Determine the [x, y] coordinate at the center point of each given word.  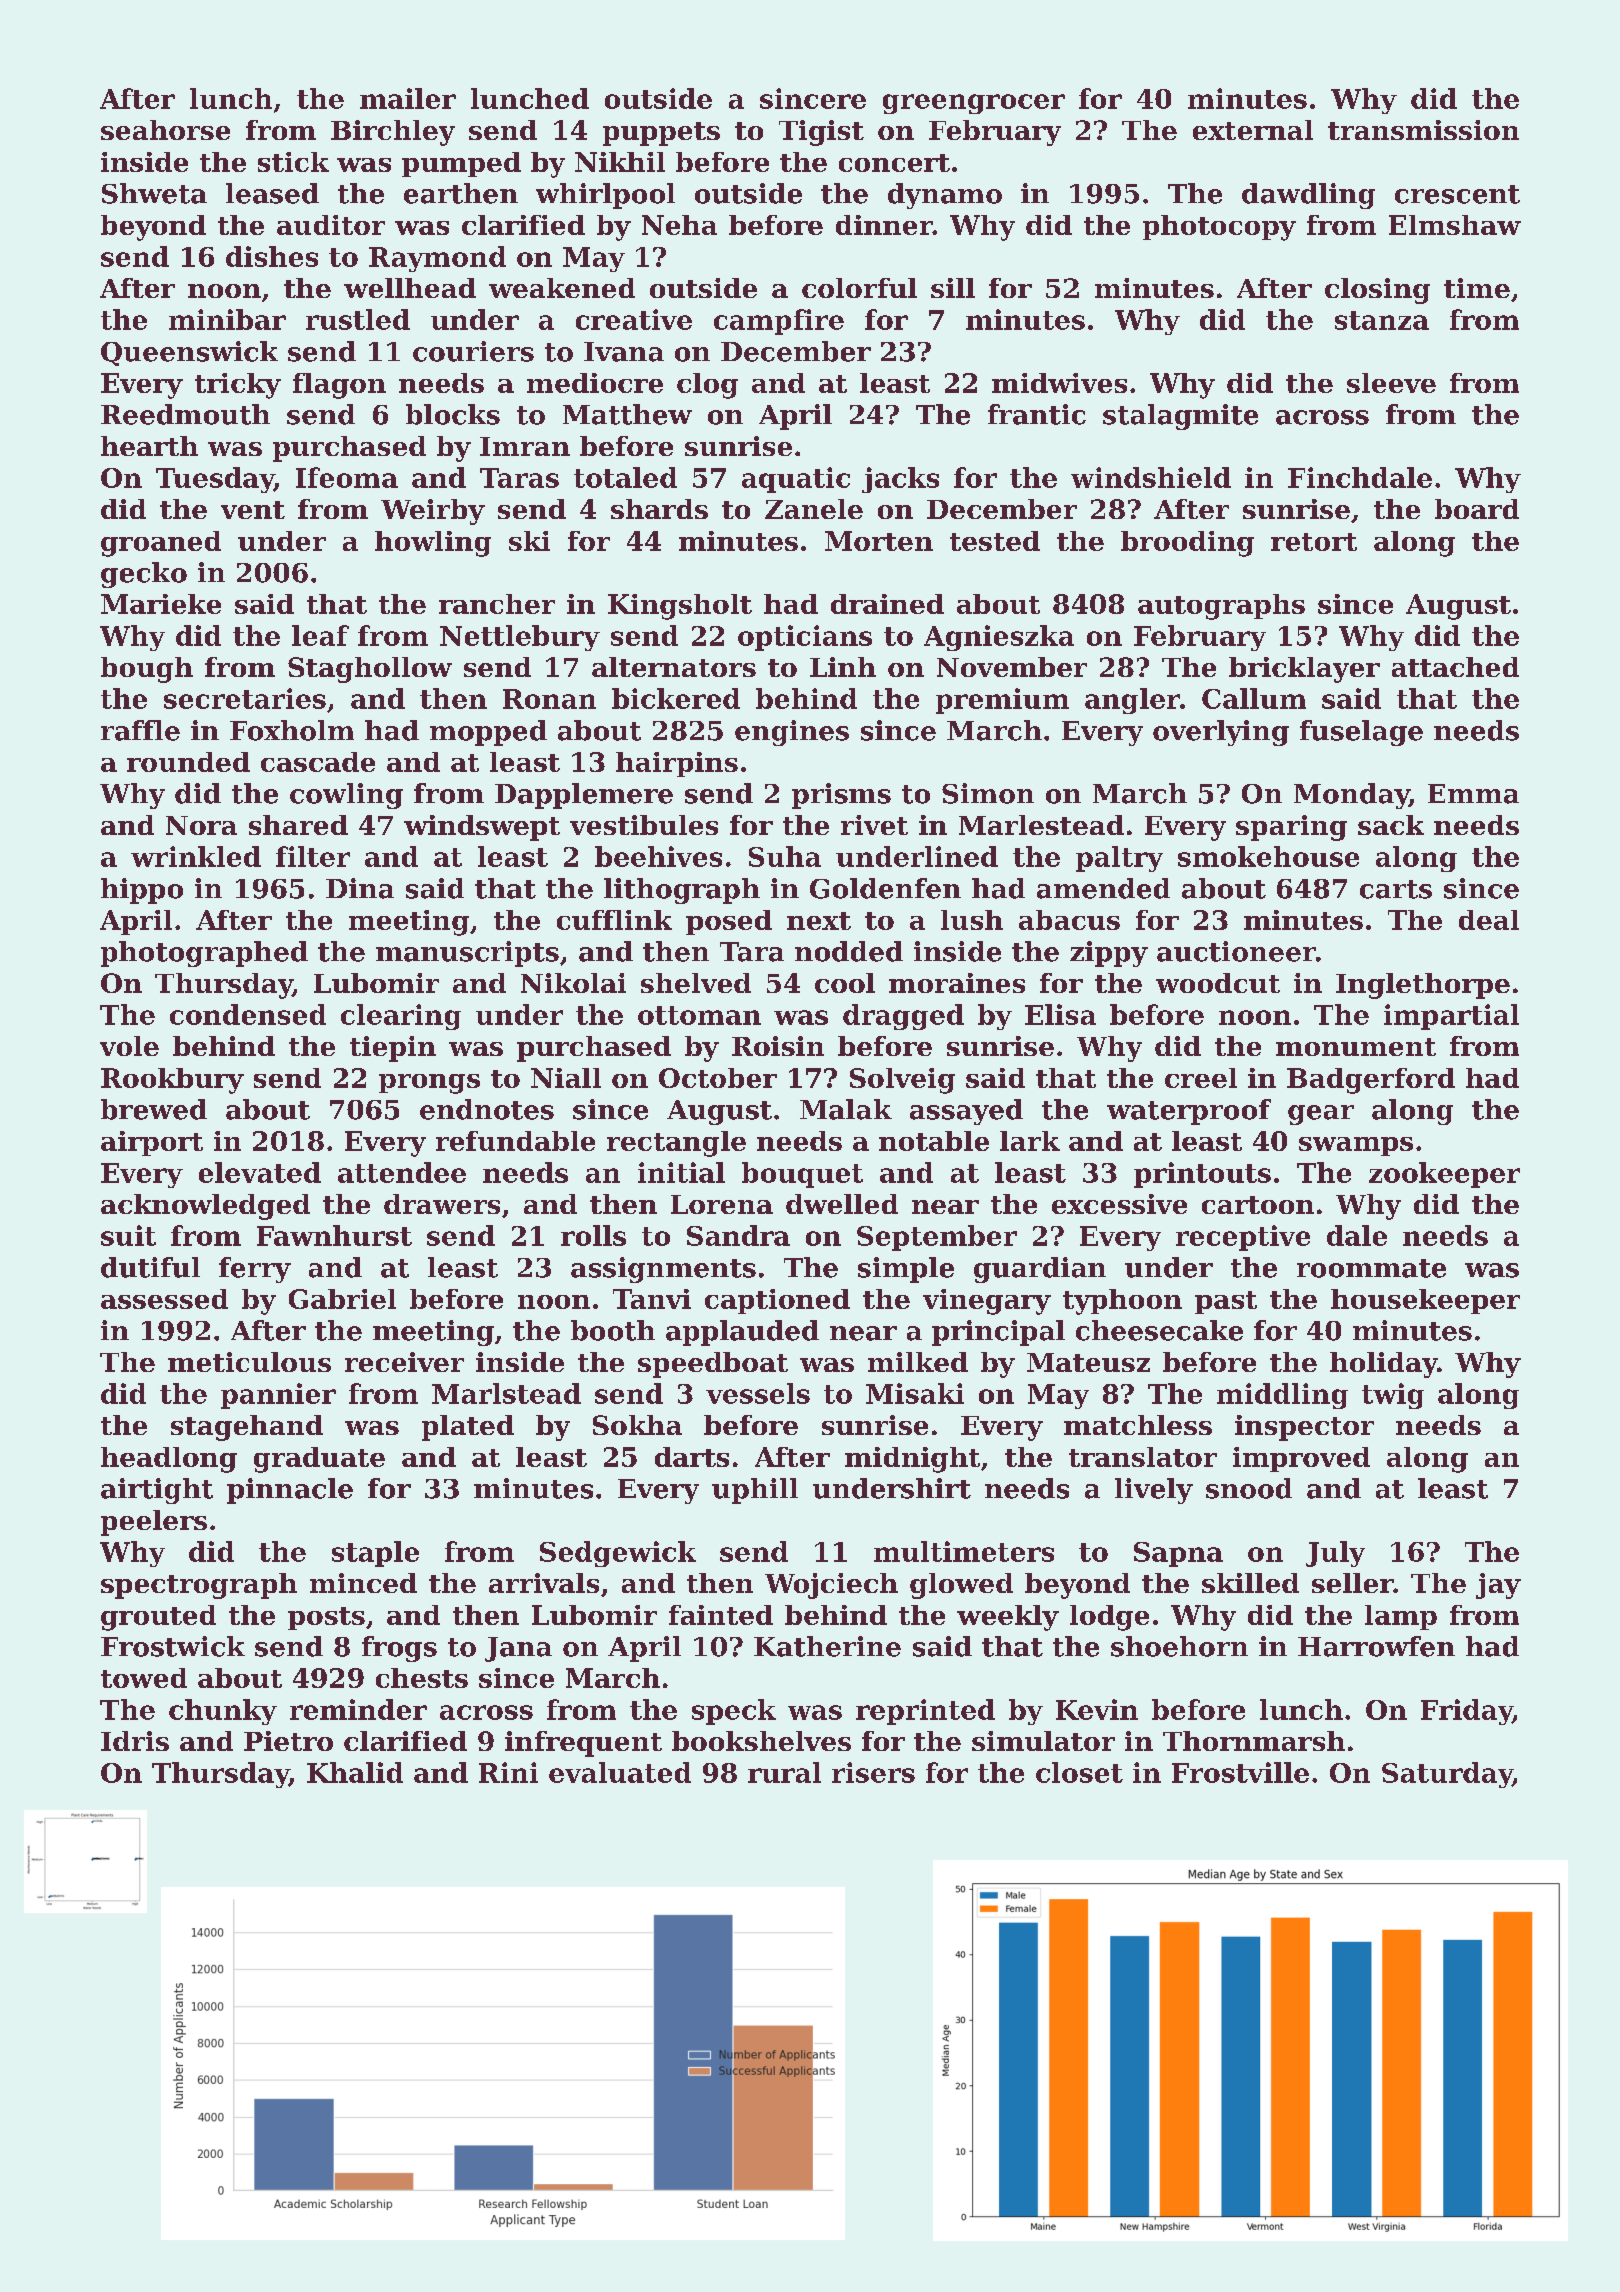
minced [363, 1583]
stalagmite [1180, 417]
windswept [482, 828]
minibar [227, 319]
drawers [442, 1204]
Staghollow [370, 670]
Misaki [915, 1393]
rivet [874, 825]
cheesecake [1159, 1330]
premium [1002, 701]
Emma [1473, 794]
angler [1132, 701]
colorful [859, 288]
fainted [721, 1615]
